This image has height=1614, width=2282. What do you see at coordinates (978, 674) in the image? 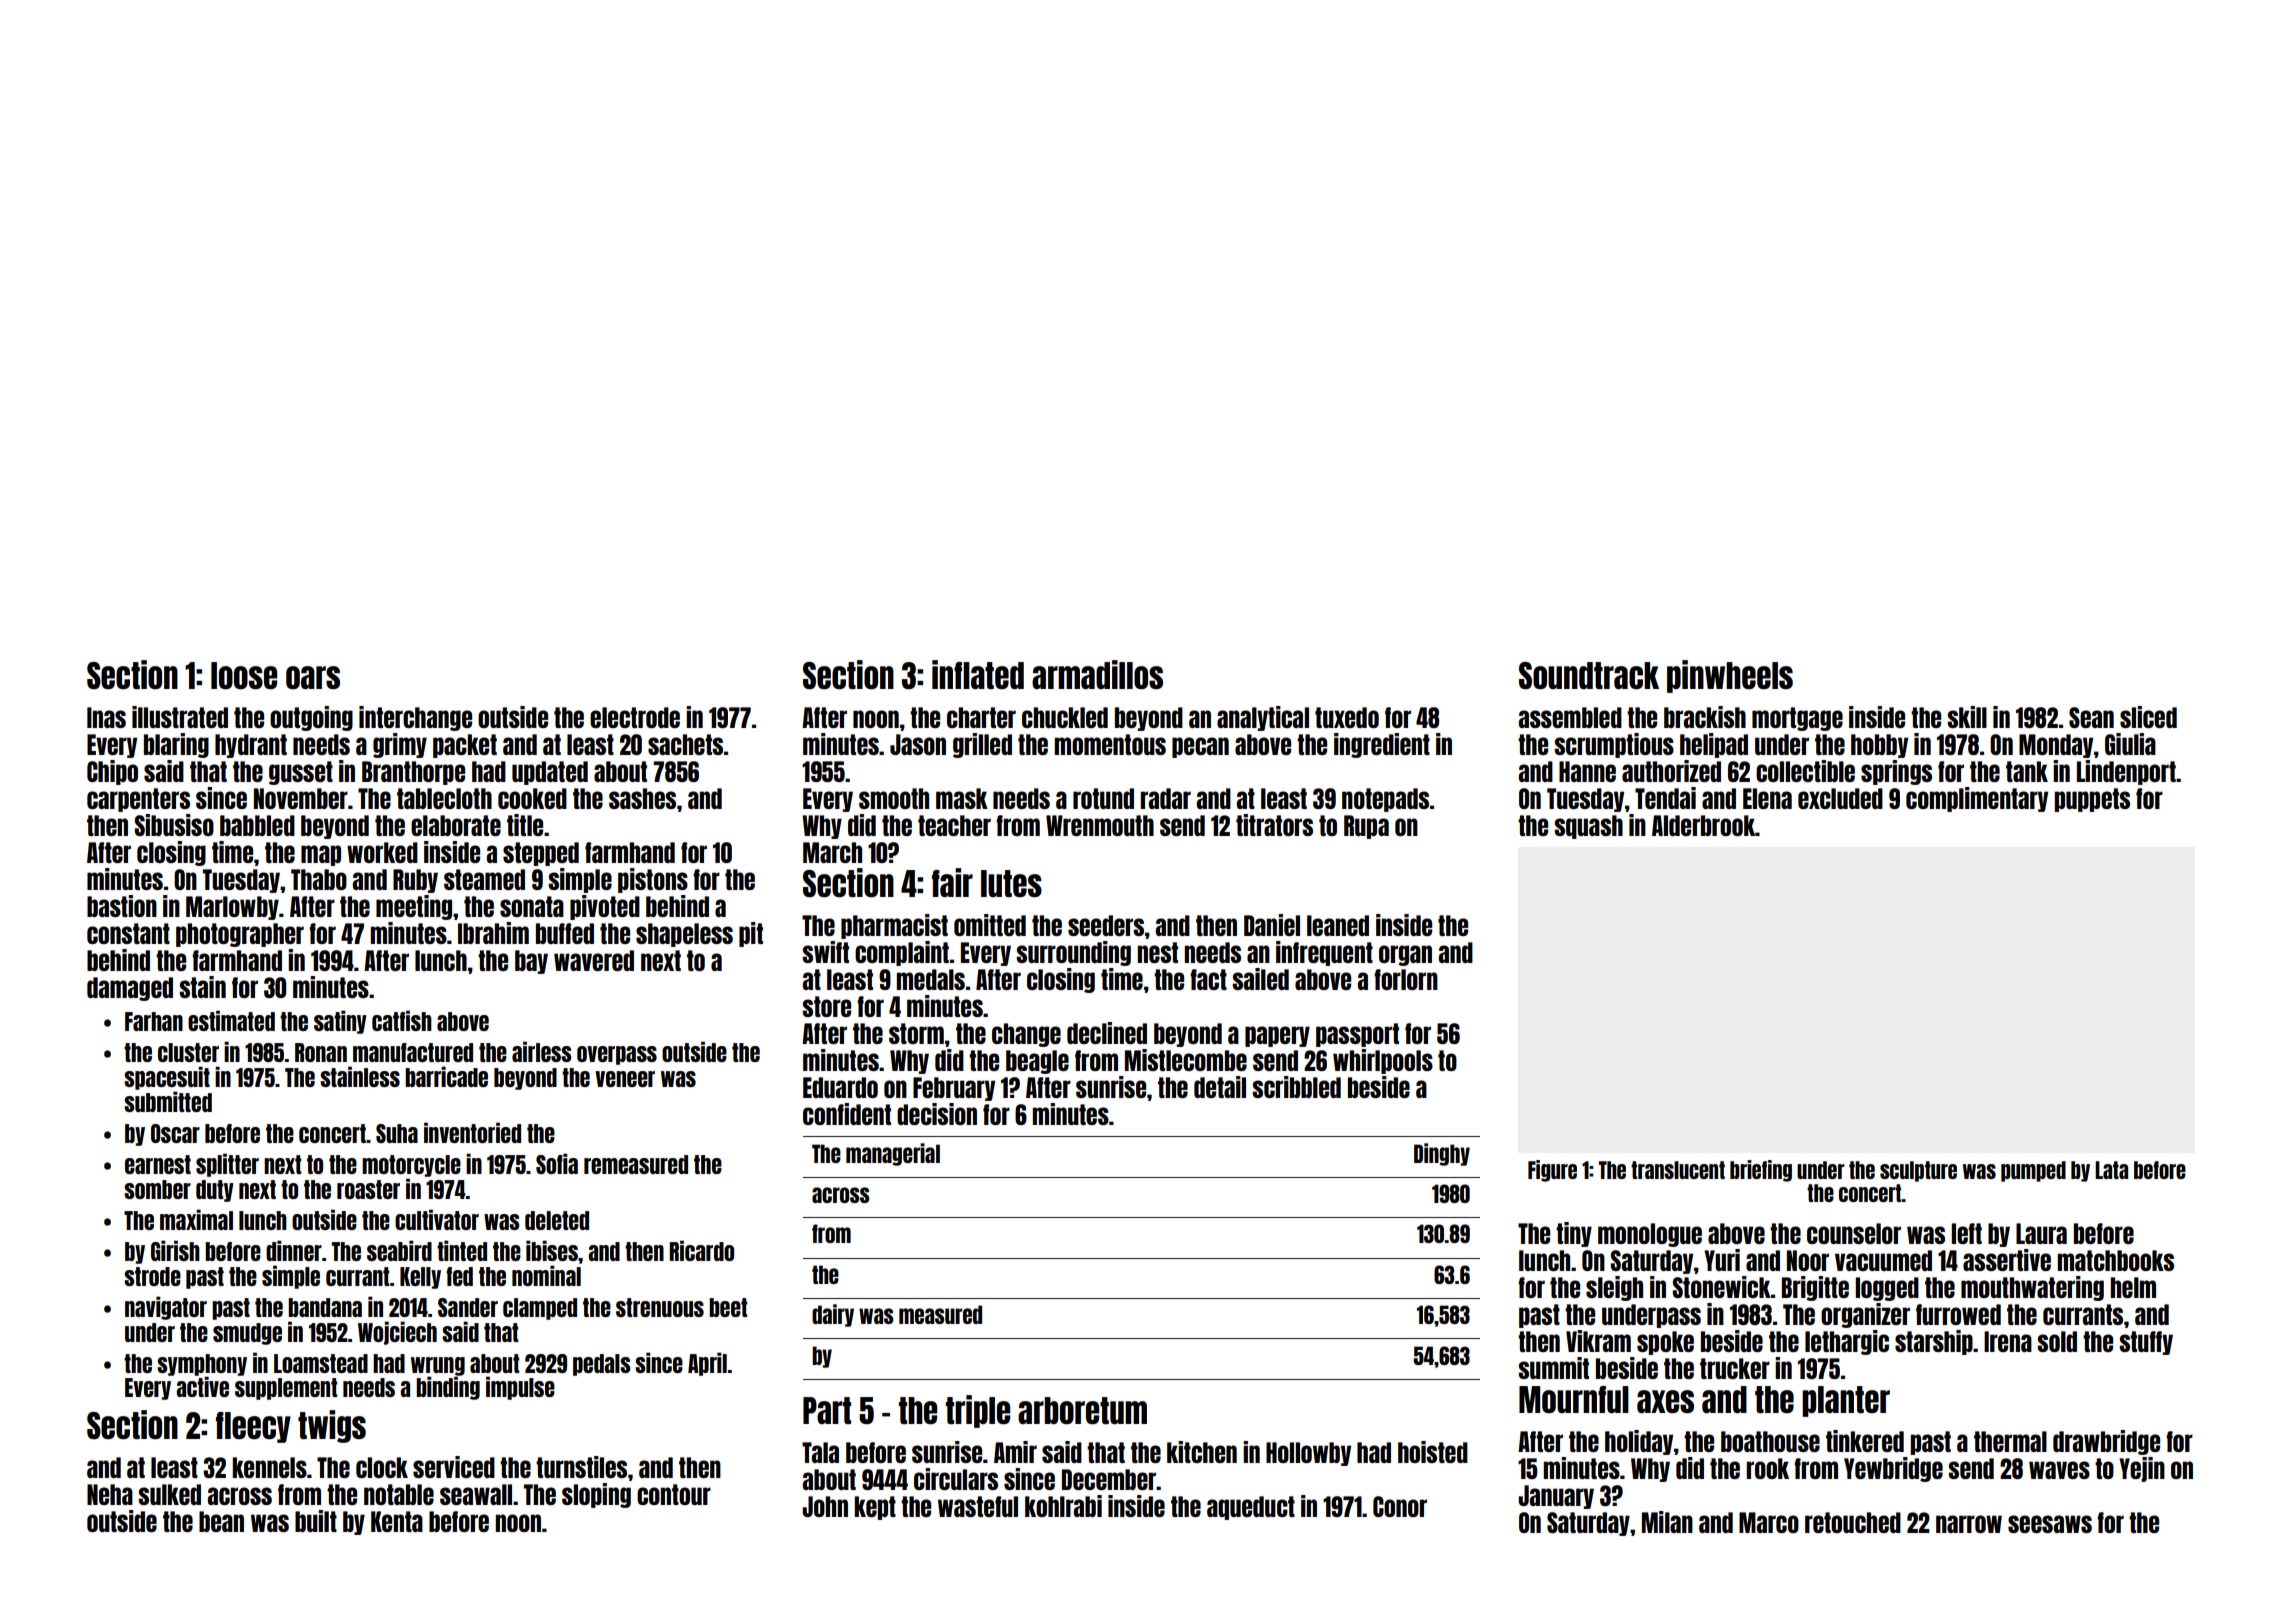
I see `inflated` at bounding box center [978, 674].
